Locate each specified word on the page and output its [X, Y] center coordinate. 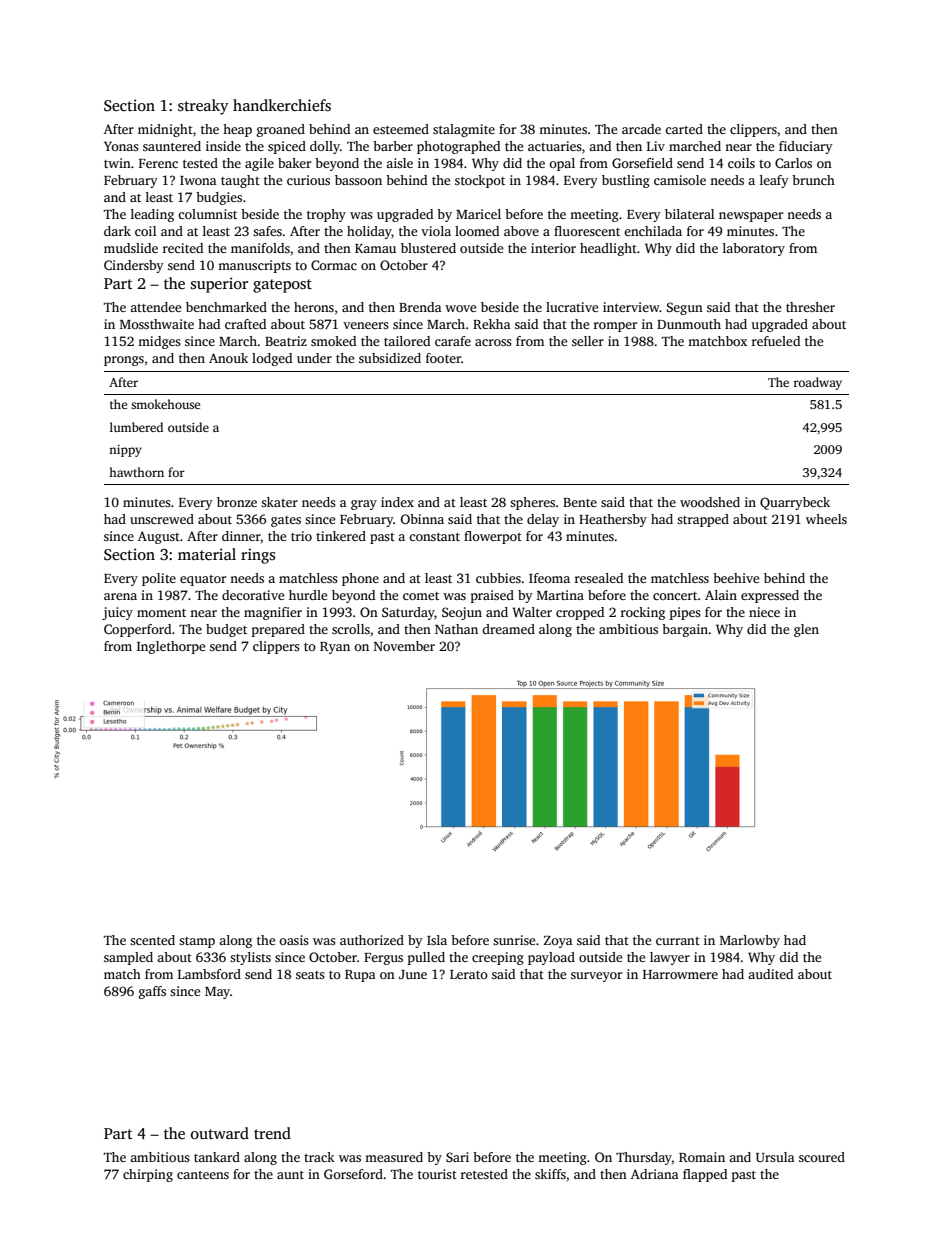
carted [684, 129]
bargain [685, 630]
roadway [817, 383]
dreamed [508, 629]
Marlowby [750, 941]
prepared [278, 630]
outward [220, 1133]
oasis [294, 940]
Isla [437, 940]
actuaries [555, 146]
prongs [124, 361]
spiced [287, 147]
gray [364, 505]
